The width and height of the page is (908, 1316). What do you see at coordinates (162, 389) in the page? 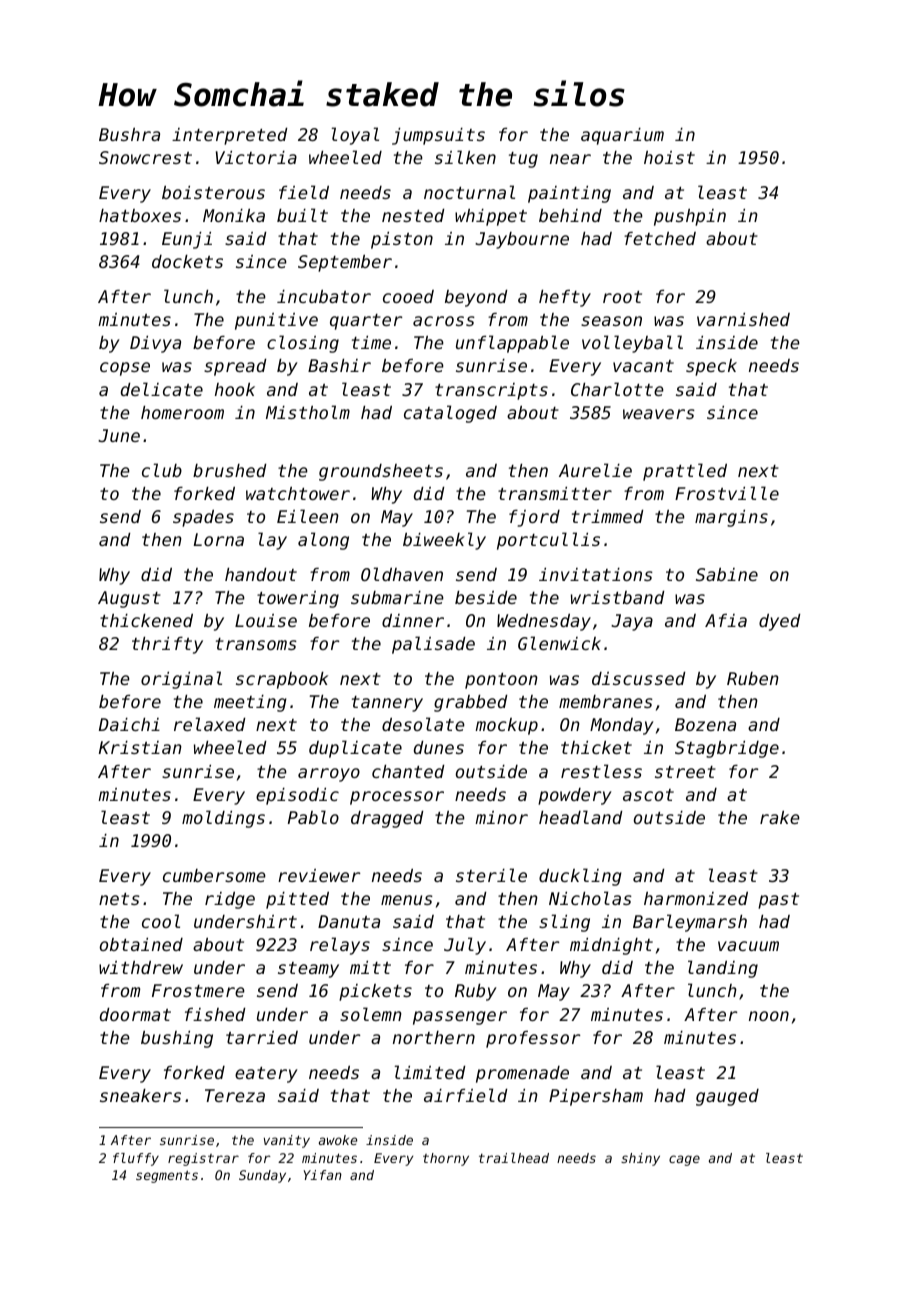
I see `delicate` at bounding box center [162, 389].
